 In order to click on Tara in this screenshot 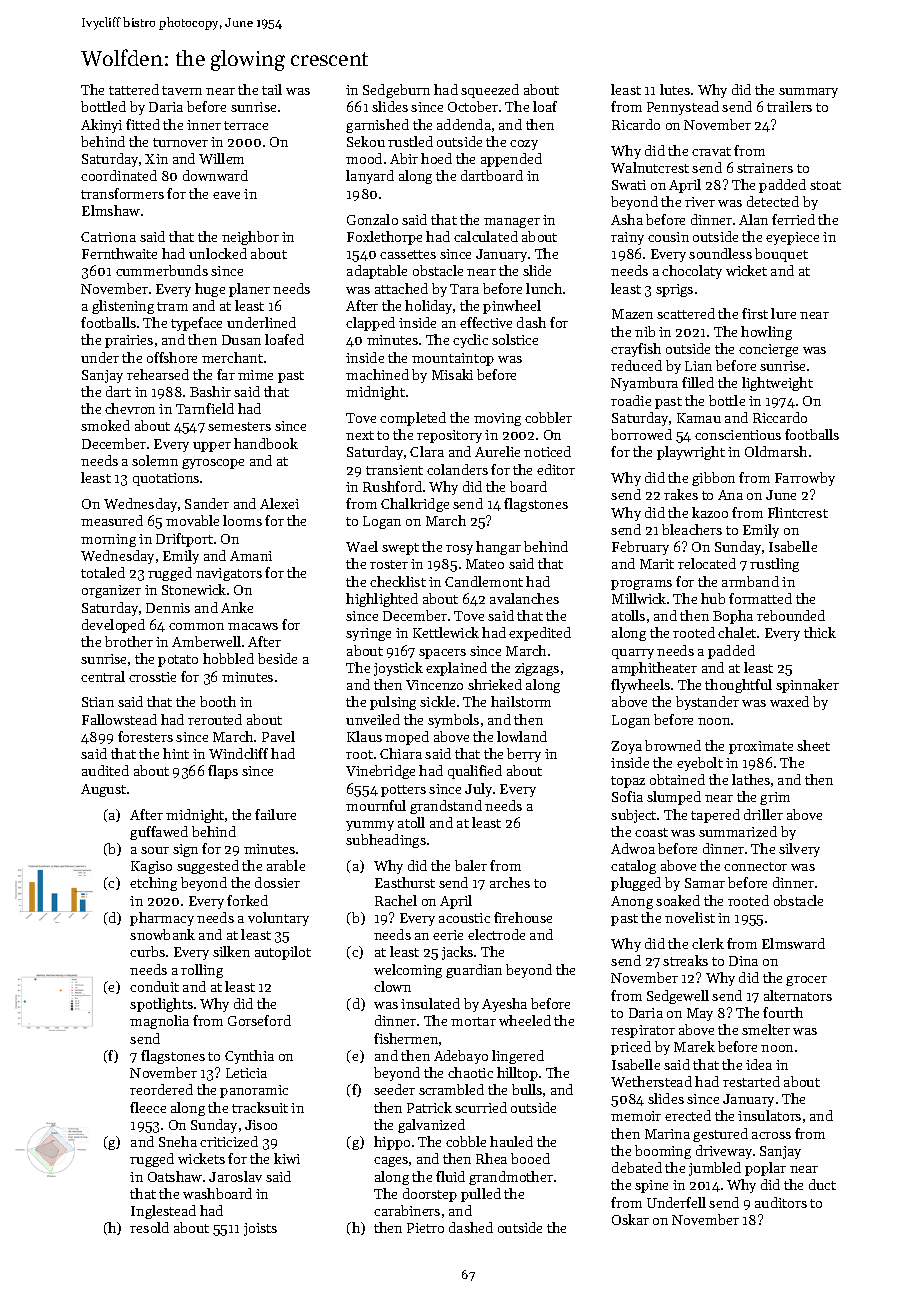, I will do `click(464, 289)`.
